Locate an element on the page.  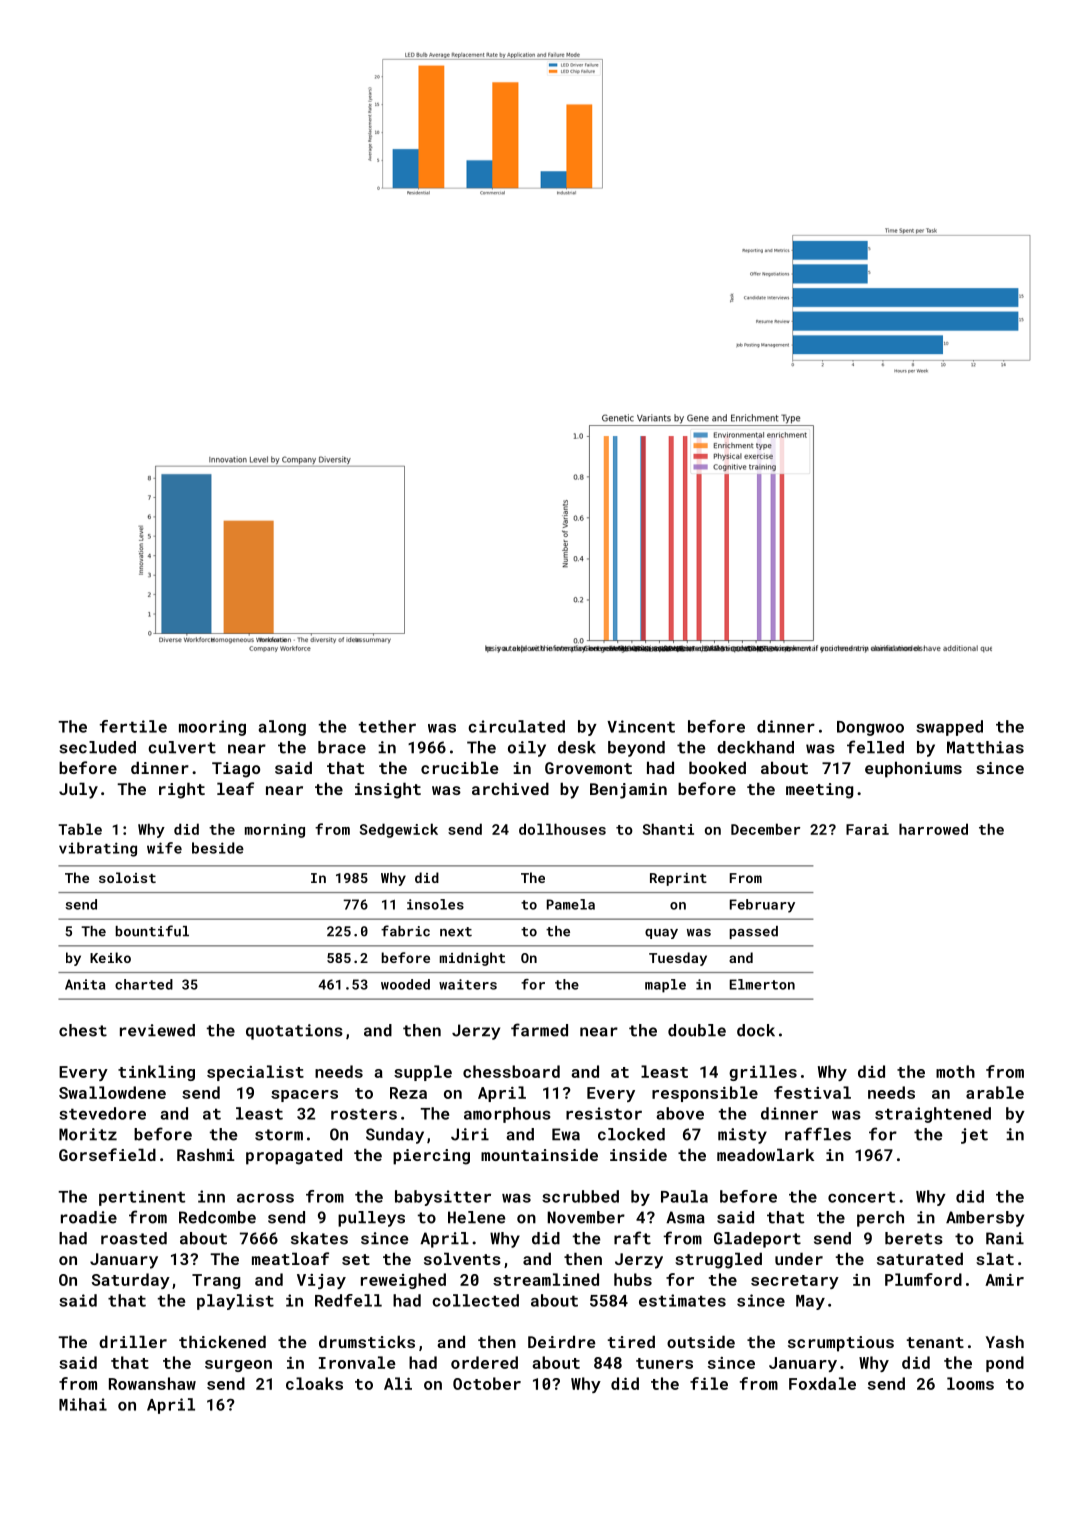
oily is located at coordinates (527, 749).
